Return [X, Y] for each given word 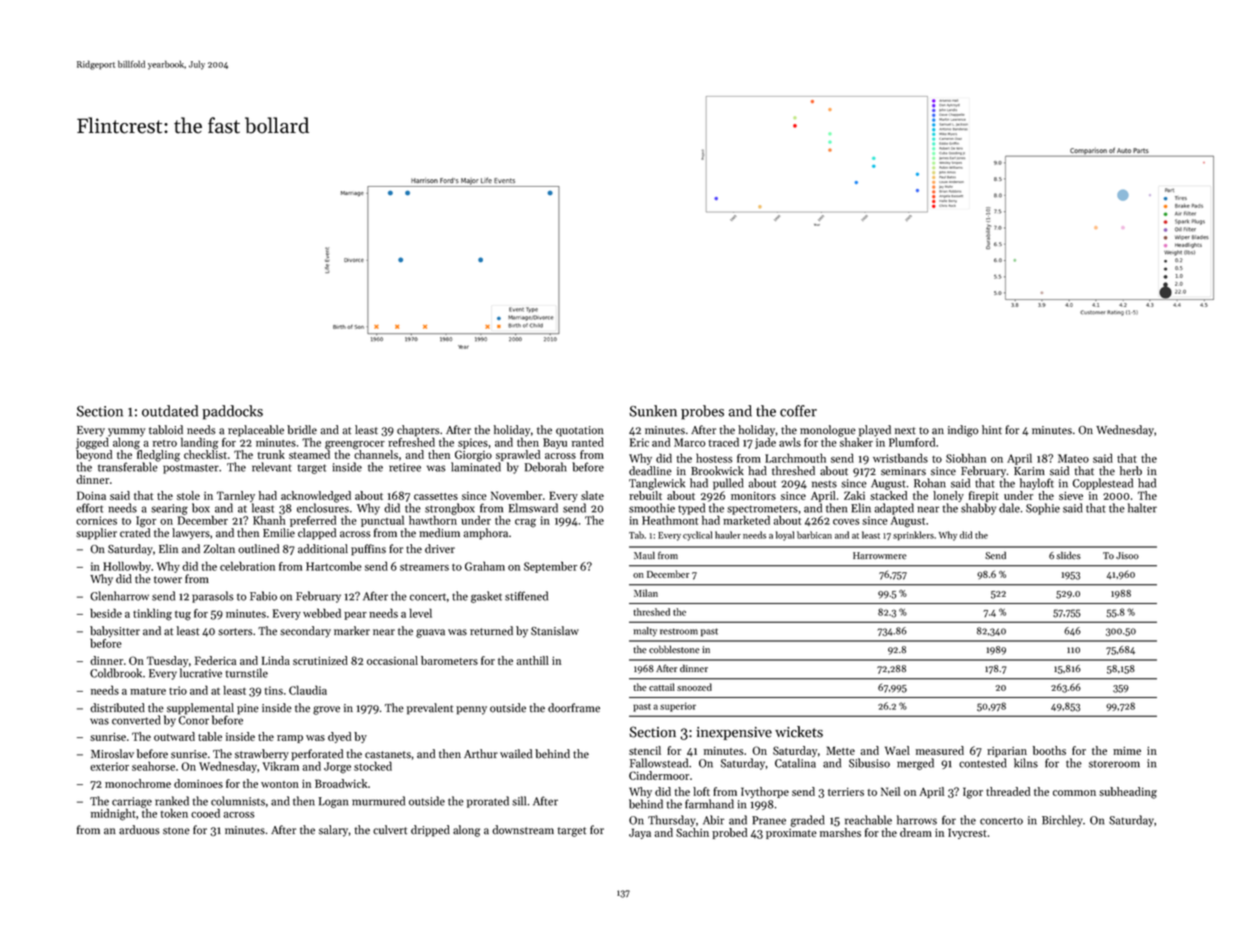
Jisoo [1127, 555]
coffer [798, 411]
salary [333, 831]
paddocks [232, 412]
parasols [212, 597]
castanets [388, 755]
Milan [646, 593]
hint [992, 430]
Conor [194, 720]
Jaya [640, 833]
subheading [1128, 793]
